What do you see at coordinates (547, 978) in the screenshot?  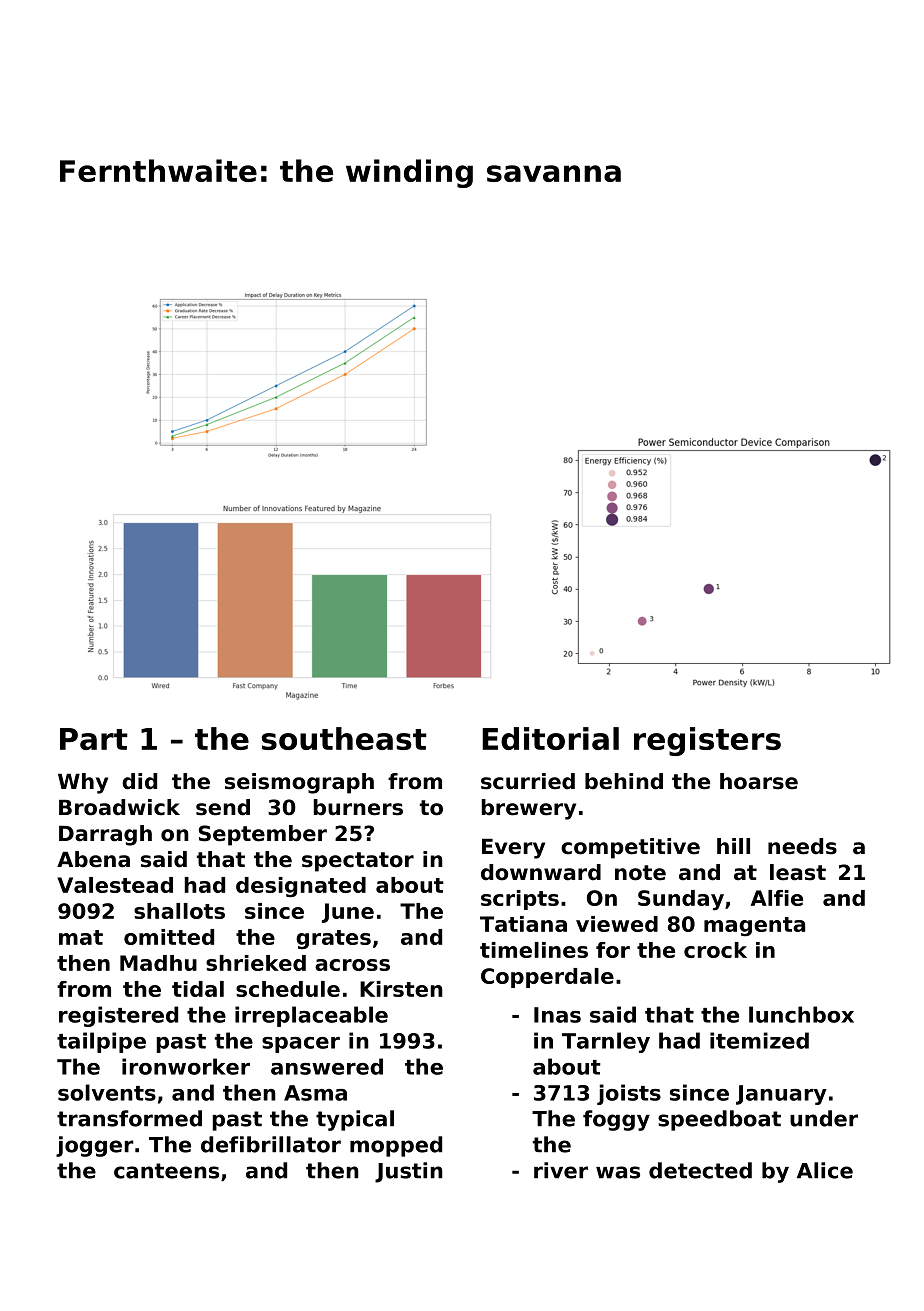 I see `Copperdale` at bounding box center [547, 978].
